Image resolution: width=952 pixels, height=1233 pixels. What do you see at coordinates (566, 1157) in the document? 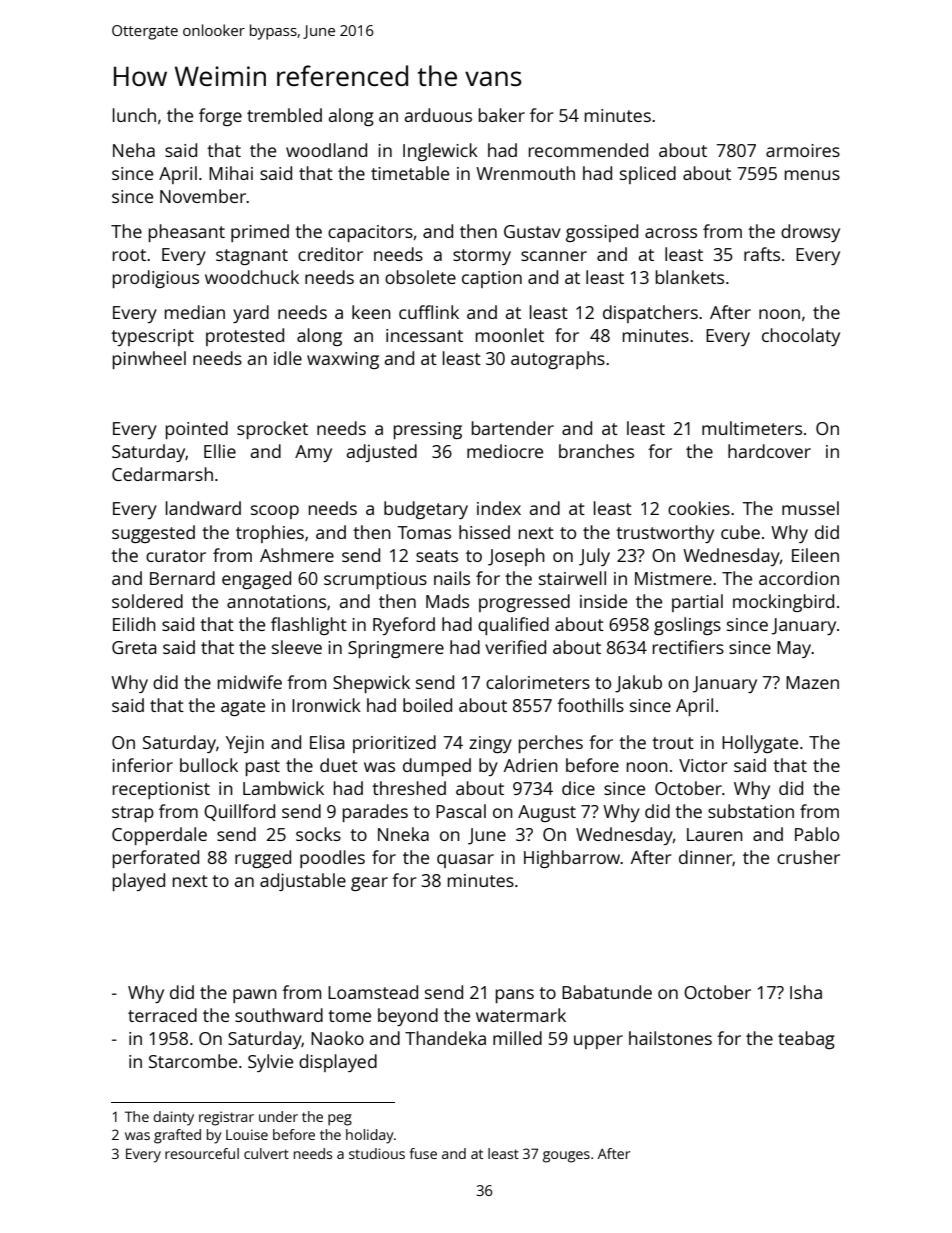
I see `gouges` at bounding box center [566, 1157].
